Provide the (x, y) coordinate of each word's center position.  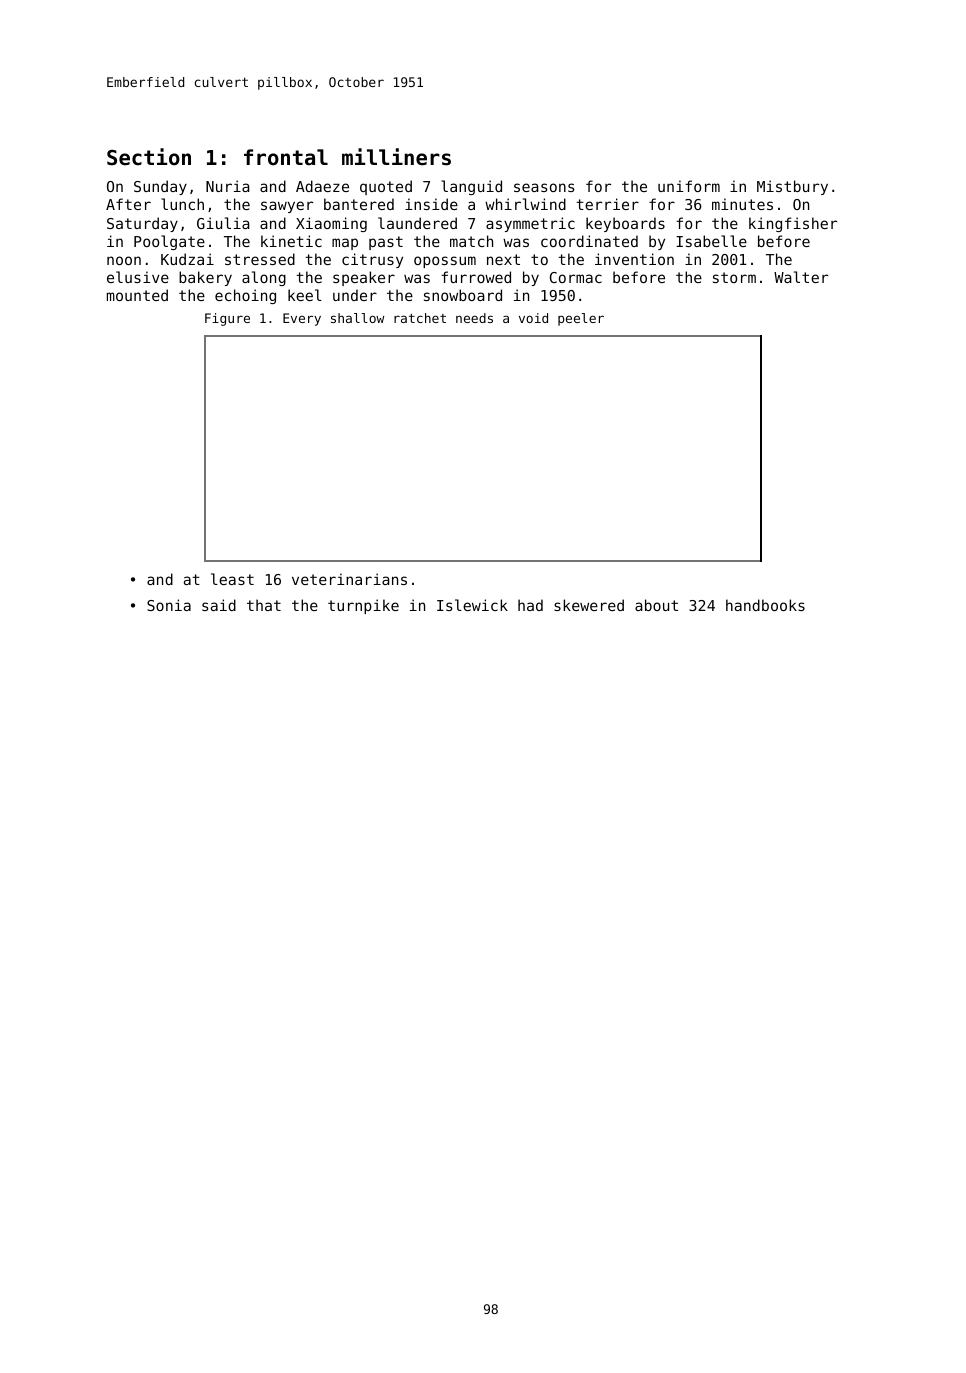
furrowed (476, 277)
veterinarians (349, 579)
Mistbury (792, 187)
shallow (357, 318)
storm (734, 277)
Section (149, 157)
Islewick (472, 605)
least (232, 579)
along (264, 278)
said (219, 605)
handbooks (765, 605)
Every (302, 319)
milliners (396, 157)
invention (634, 259)
